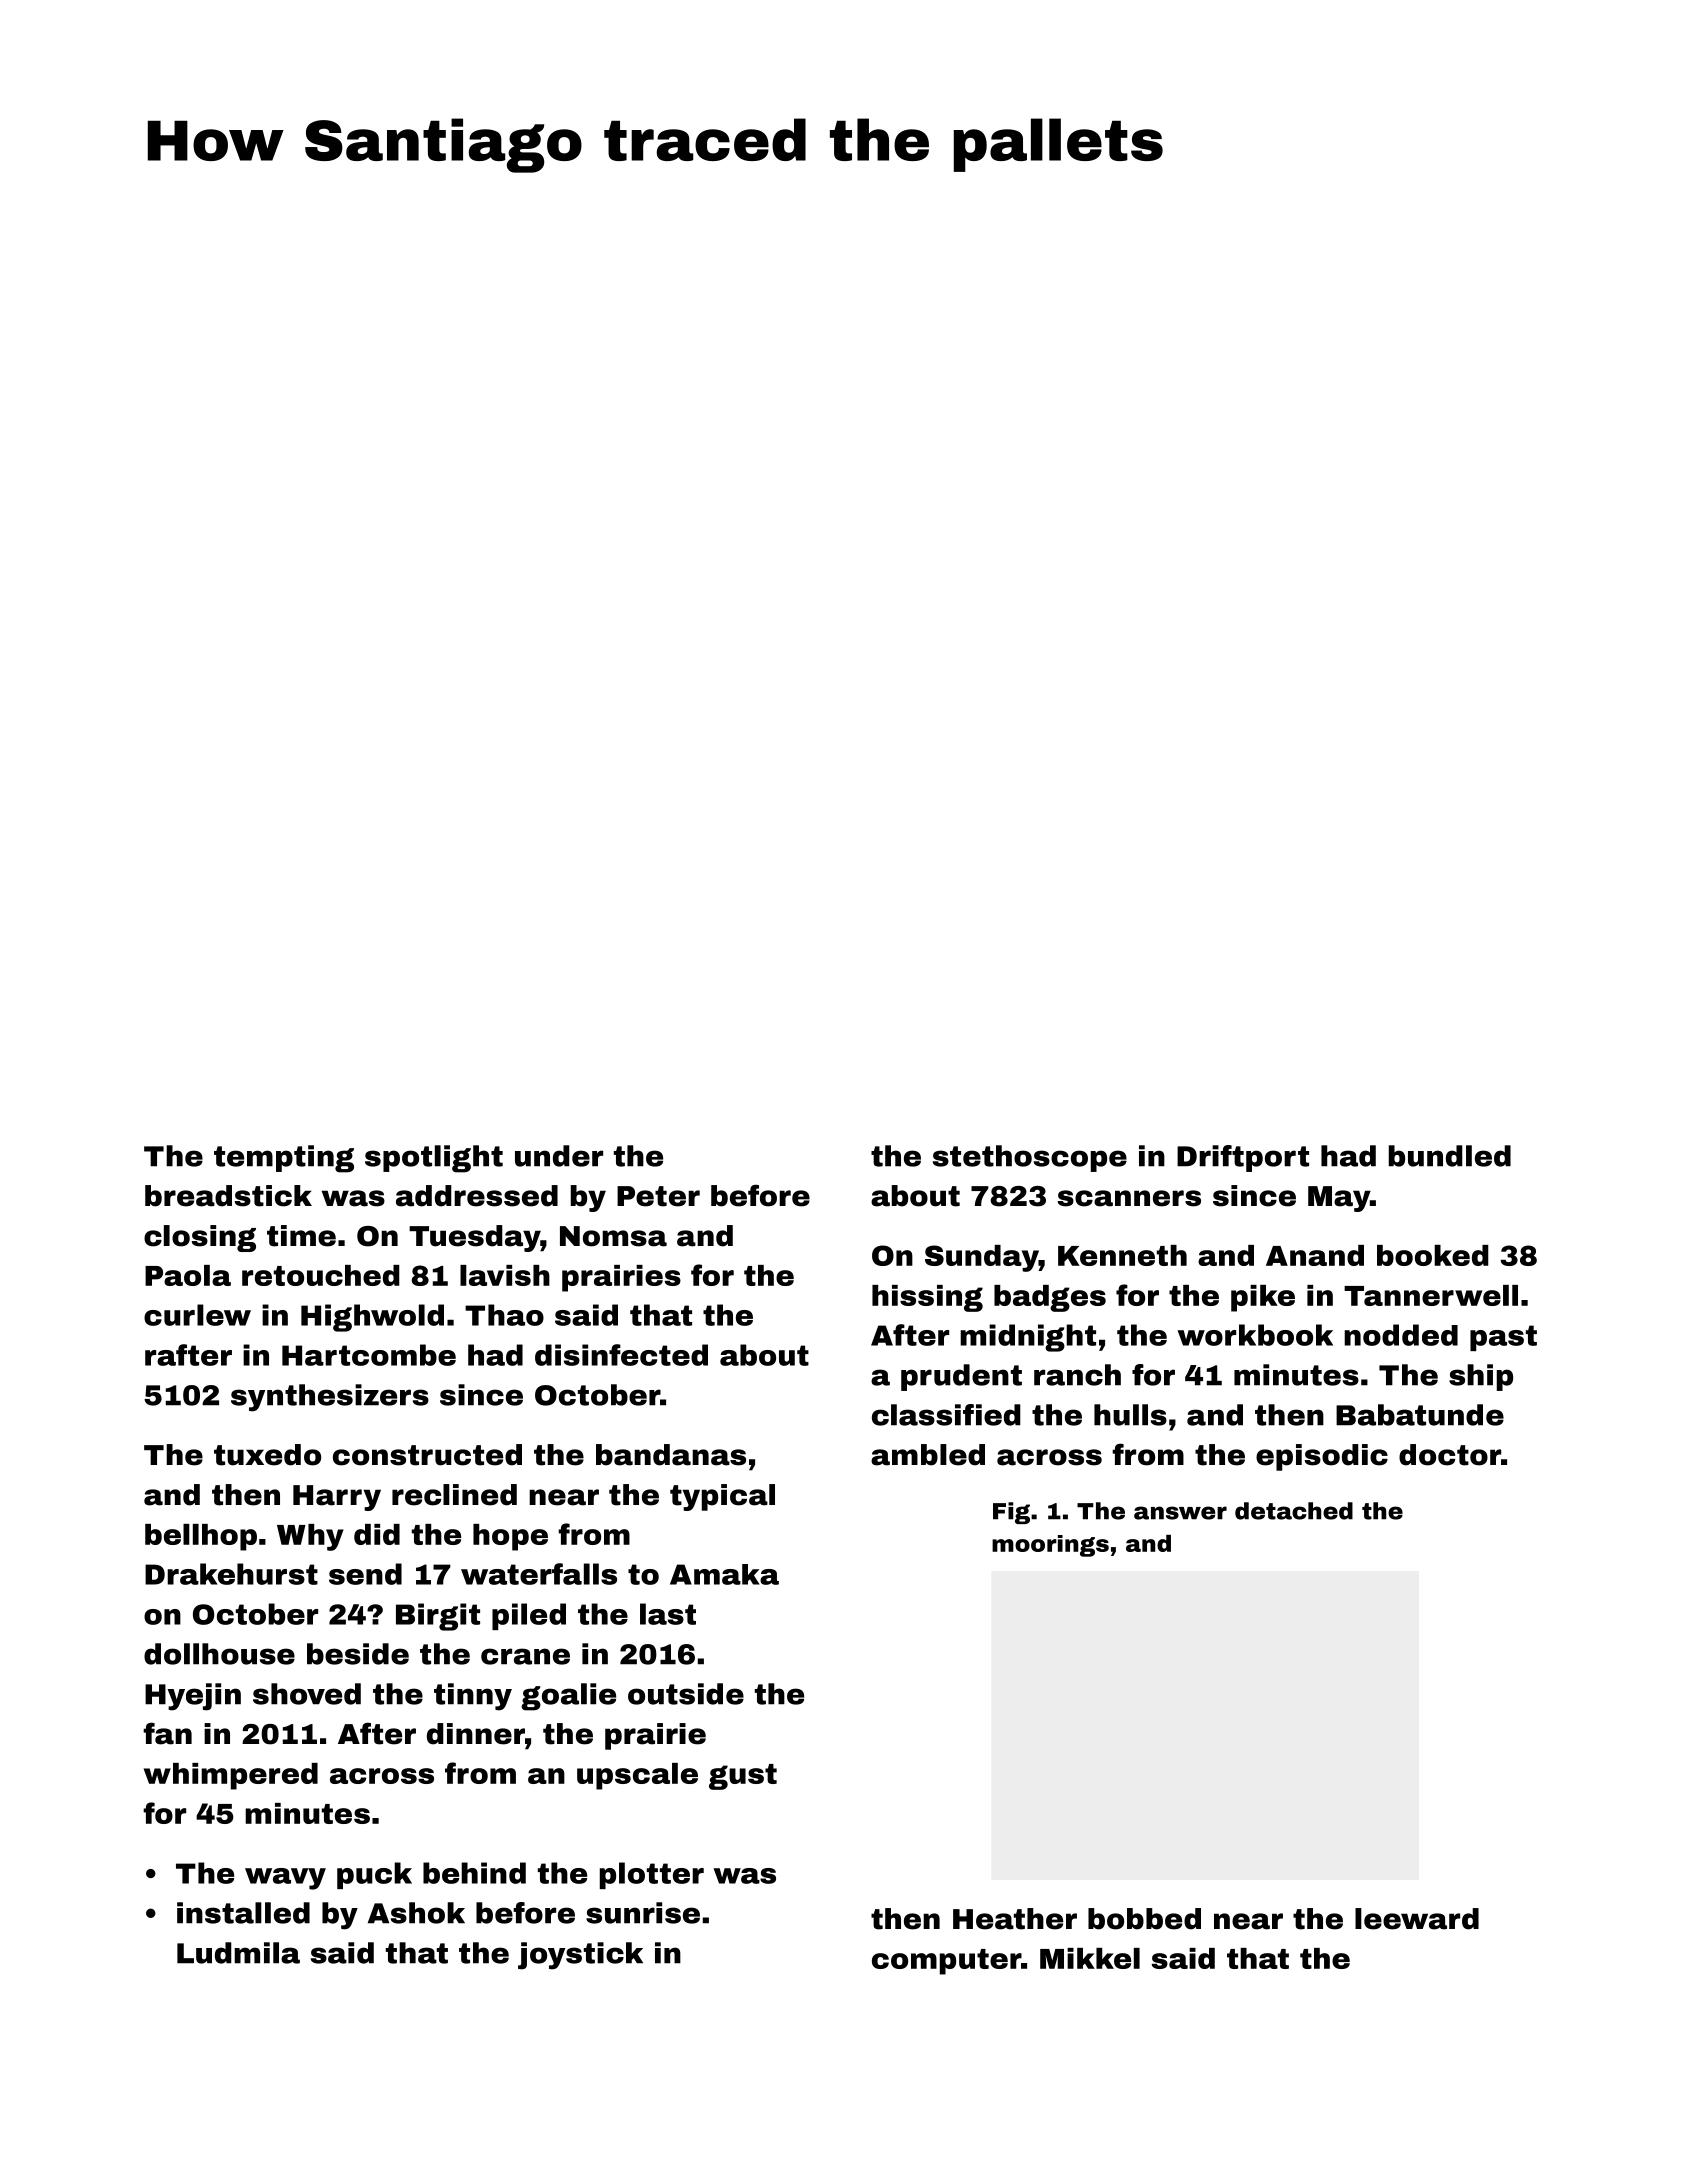 Image resolution: width=1683 pixels, height=2178 pixels. I want to click on bundled, so click(1450, 1156).
